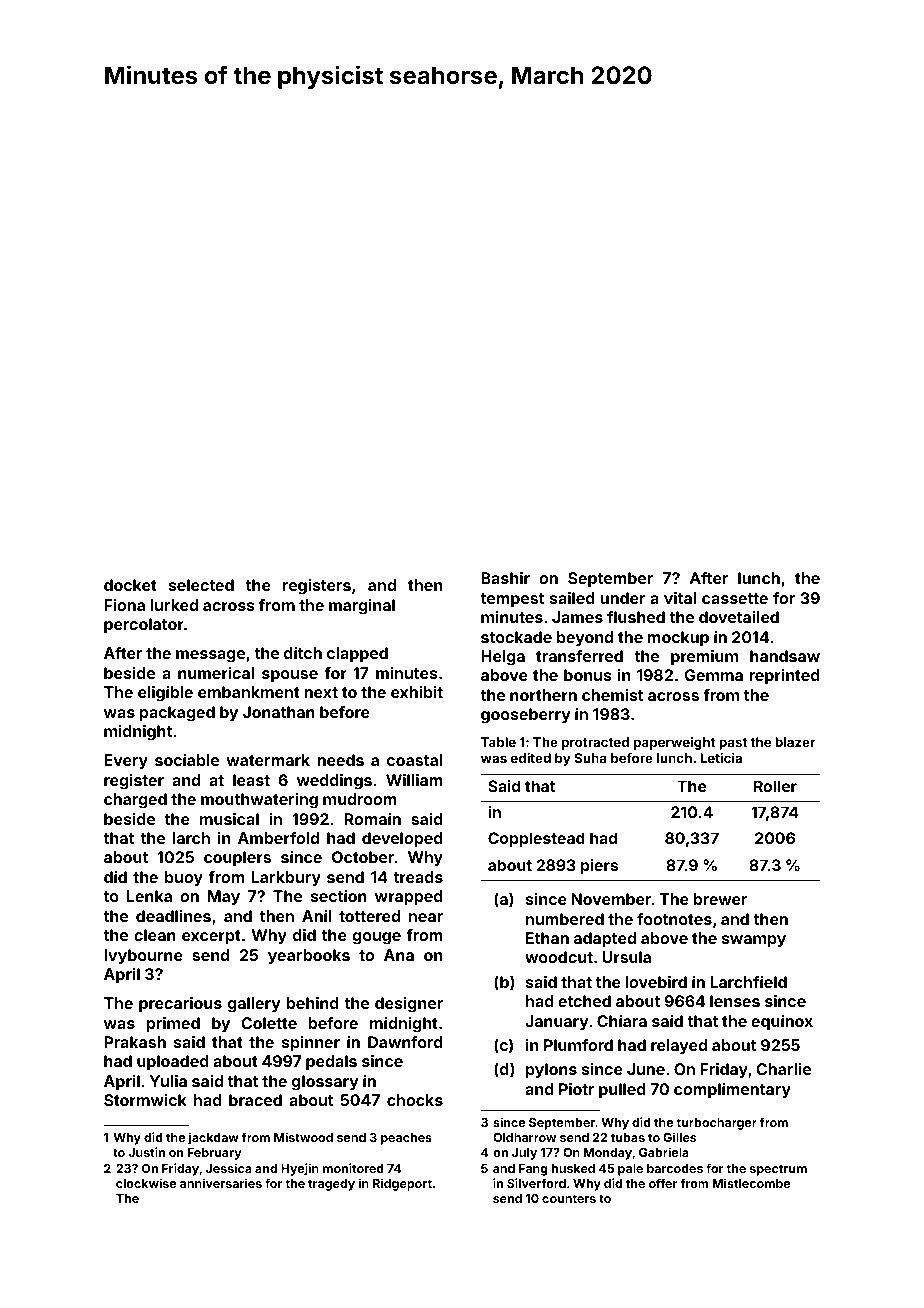  Describe the element at coordinates (680, 598) in the document. I see `vital` at that location.
